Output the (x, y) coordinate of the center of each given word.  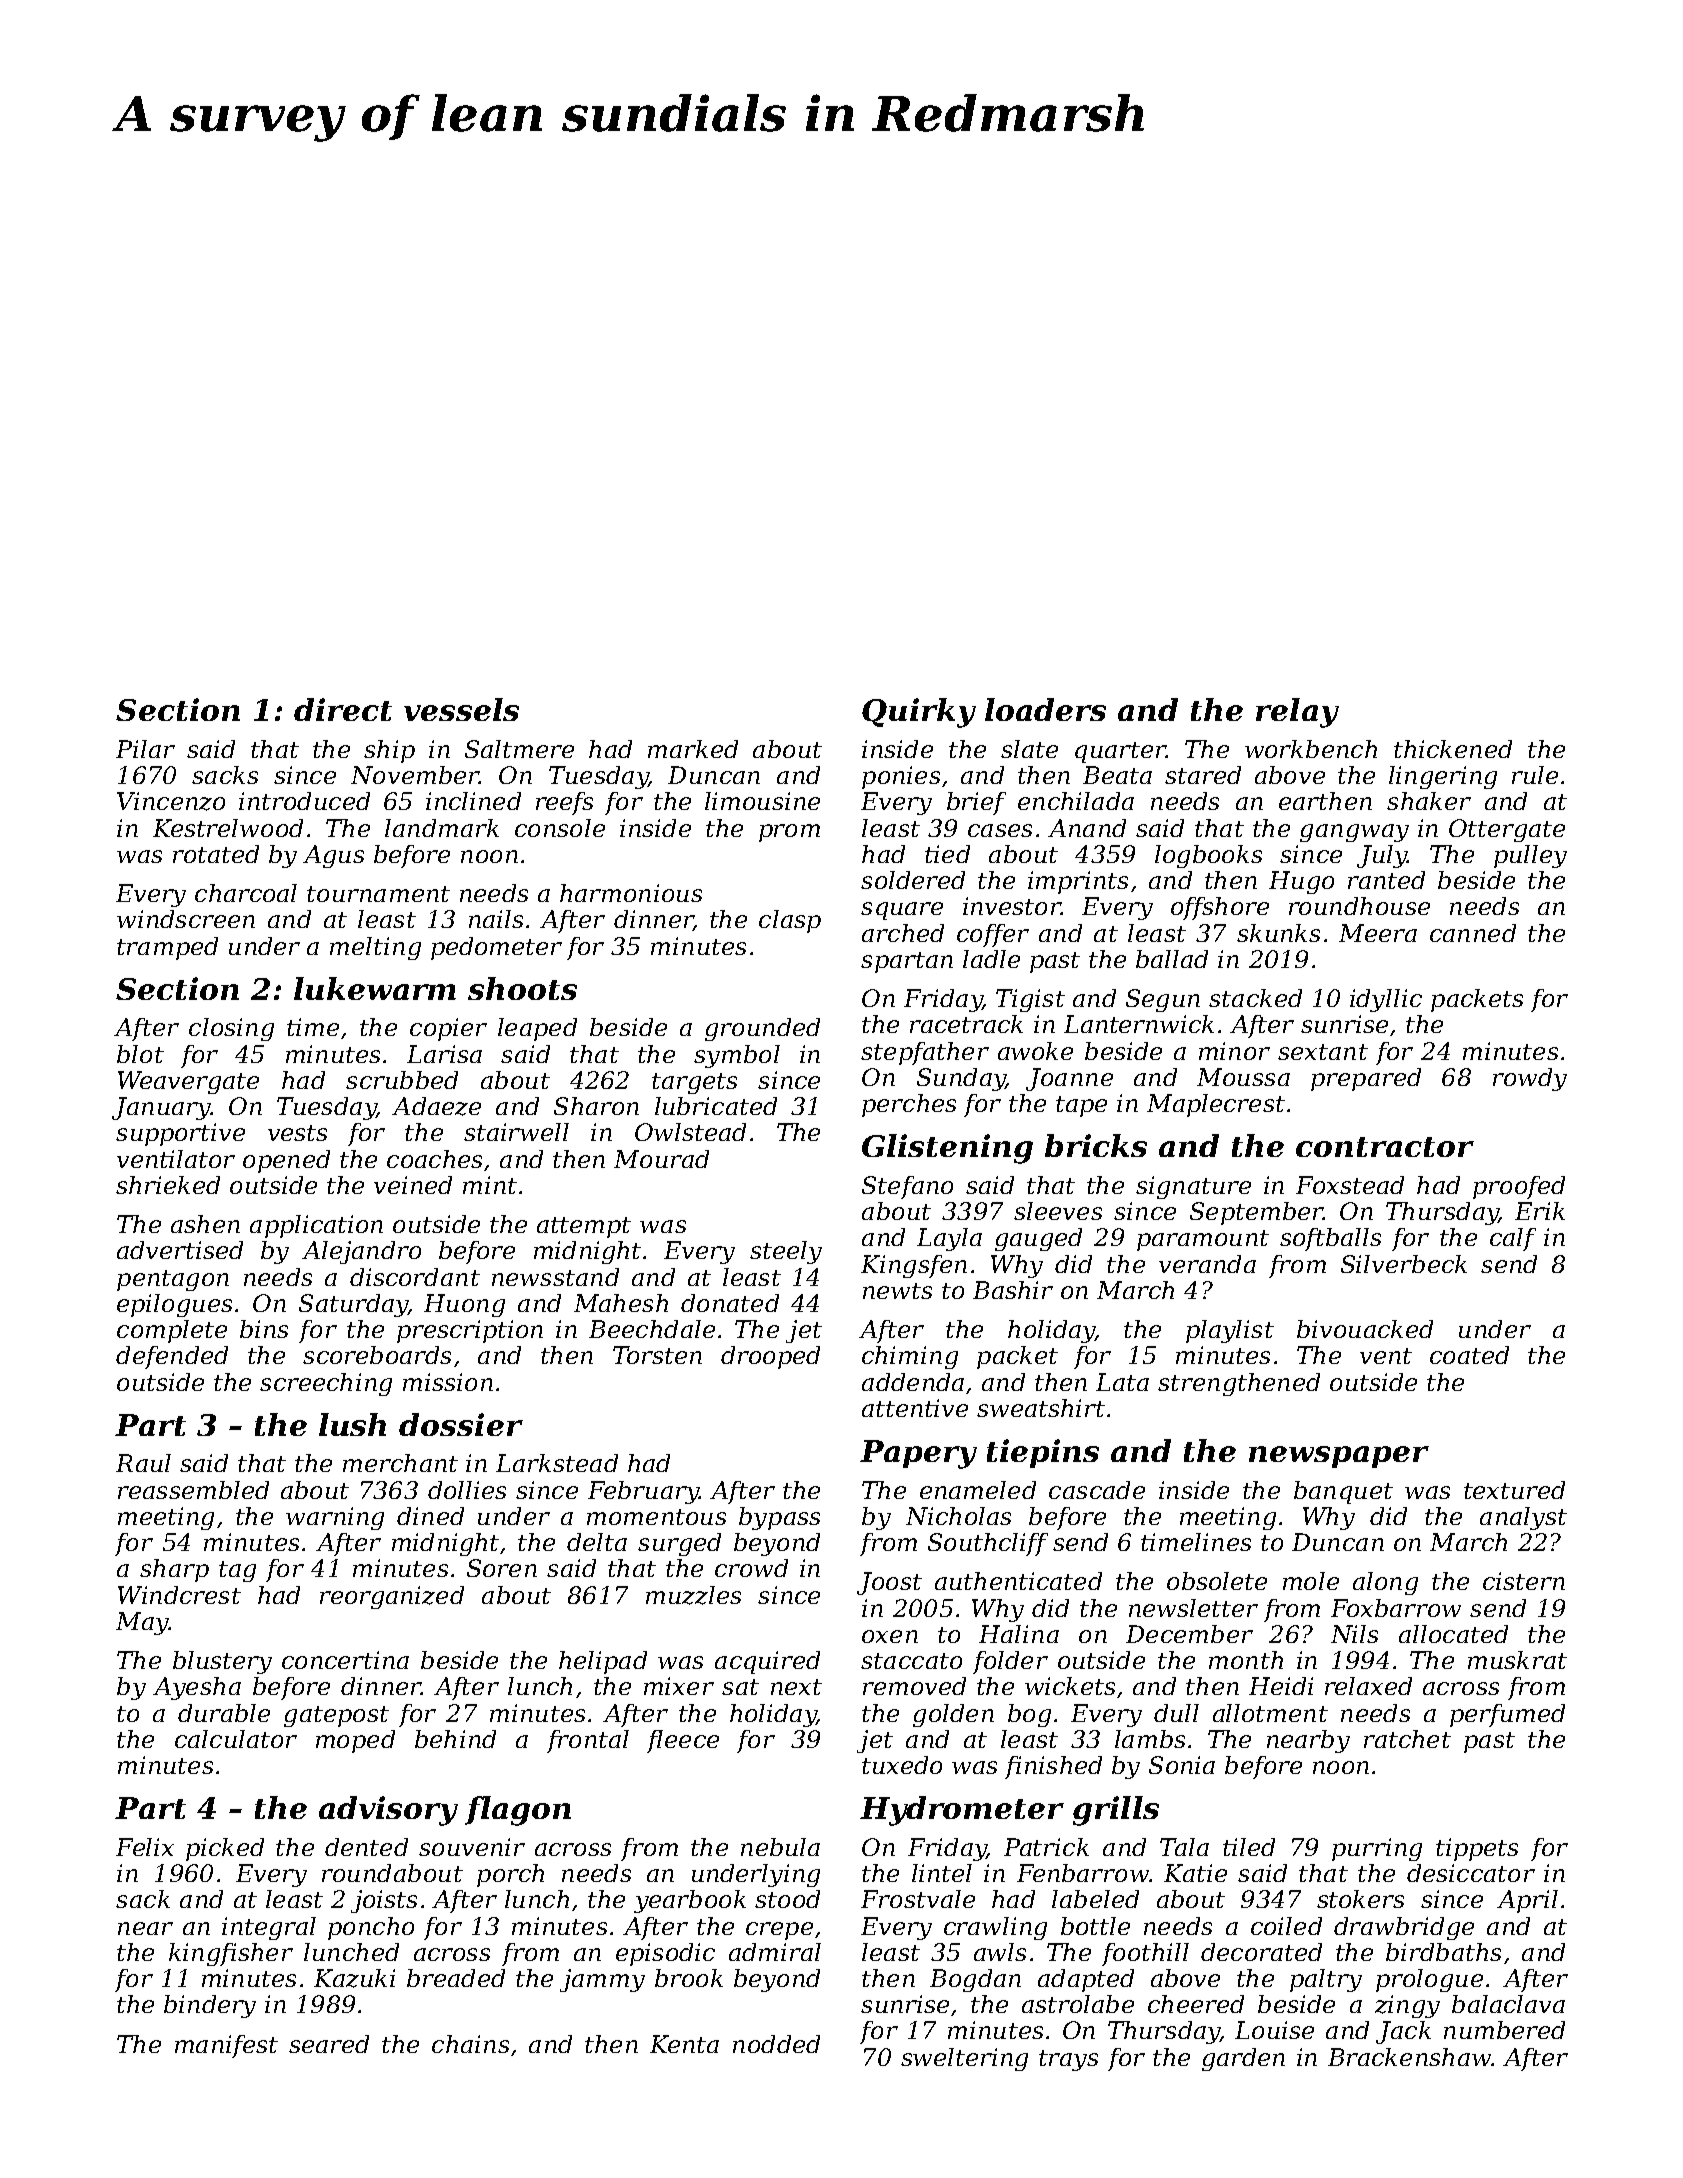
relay (1297, 713)
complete (172, 1331)
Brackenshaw (1409, 2057)
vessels (461, 709)
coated (1469, 1355)
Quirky (919, 713)
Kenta (684, 2044)
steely (786, 1252)
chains (470, 2044)
